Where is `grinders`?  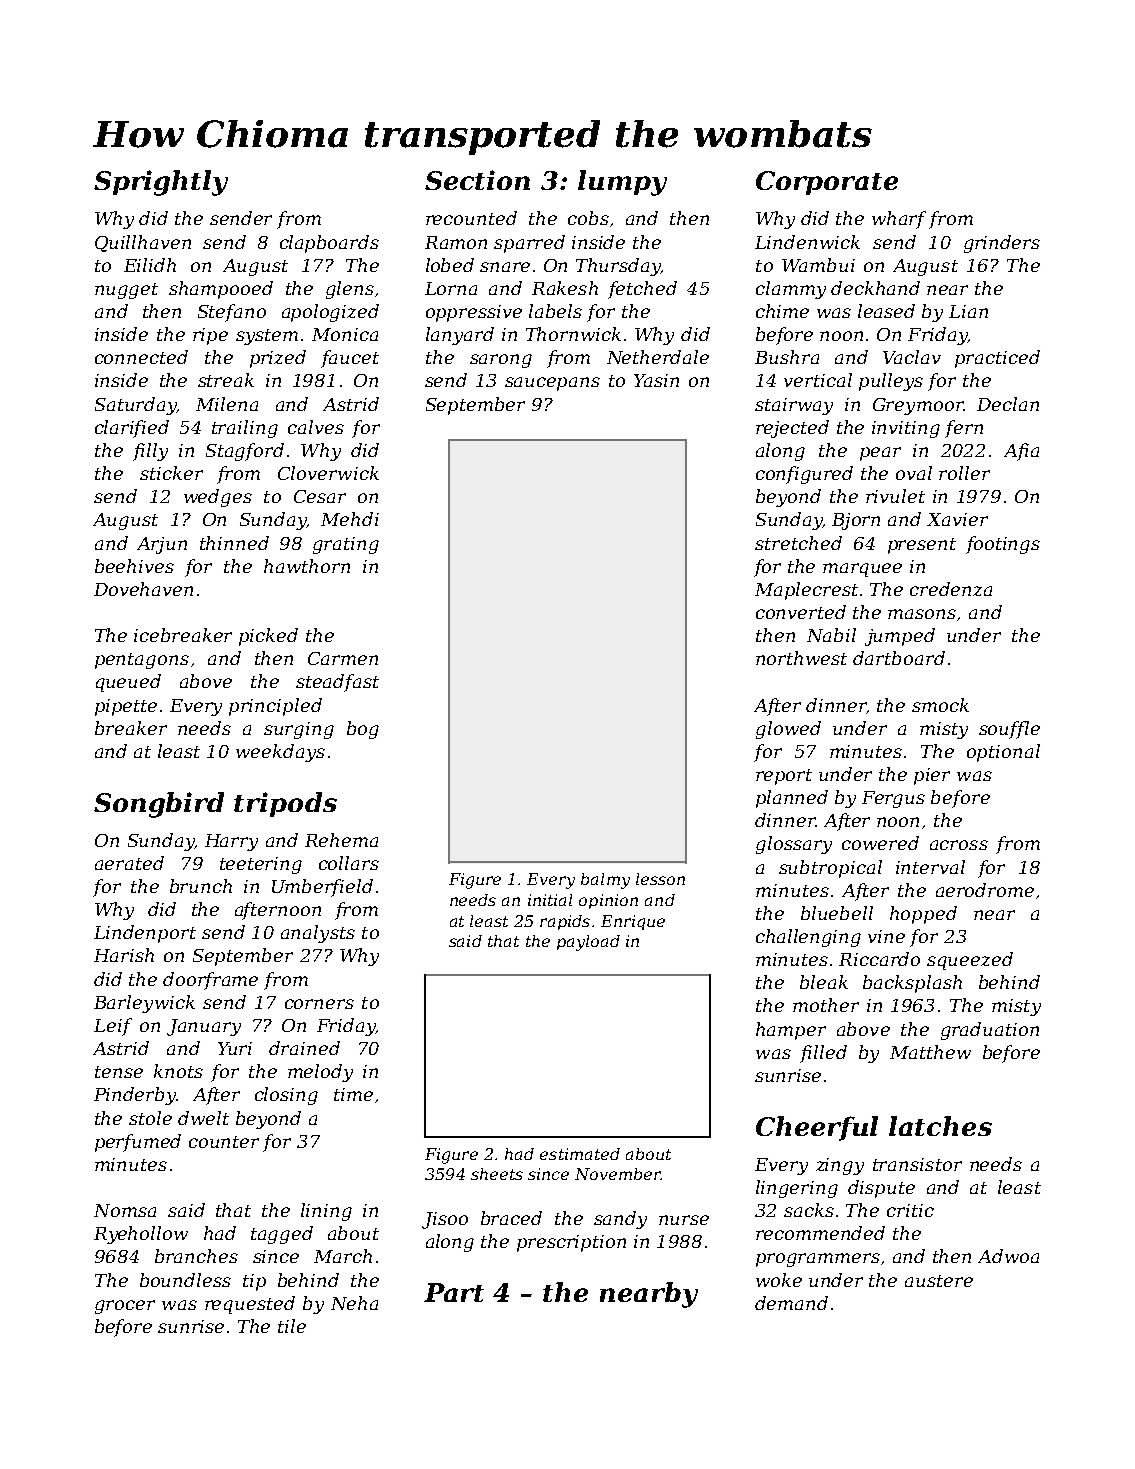 grinders is located at coordinates (1002, 244).
